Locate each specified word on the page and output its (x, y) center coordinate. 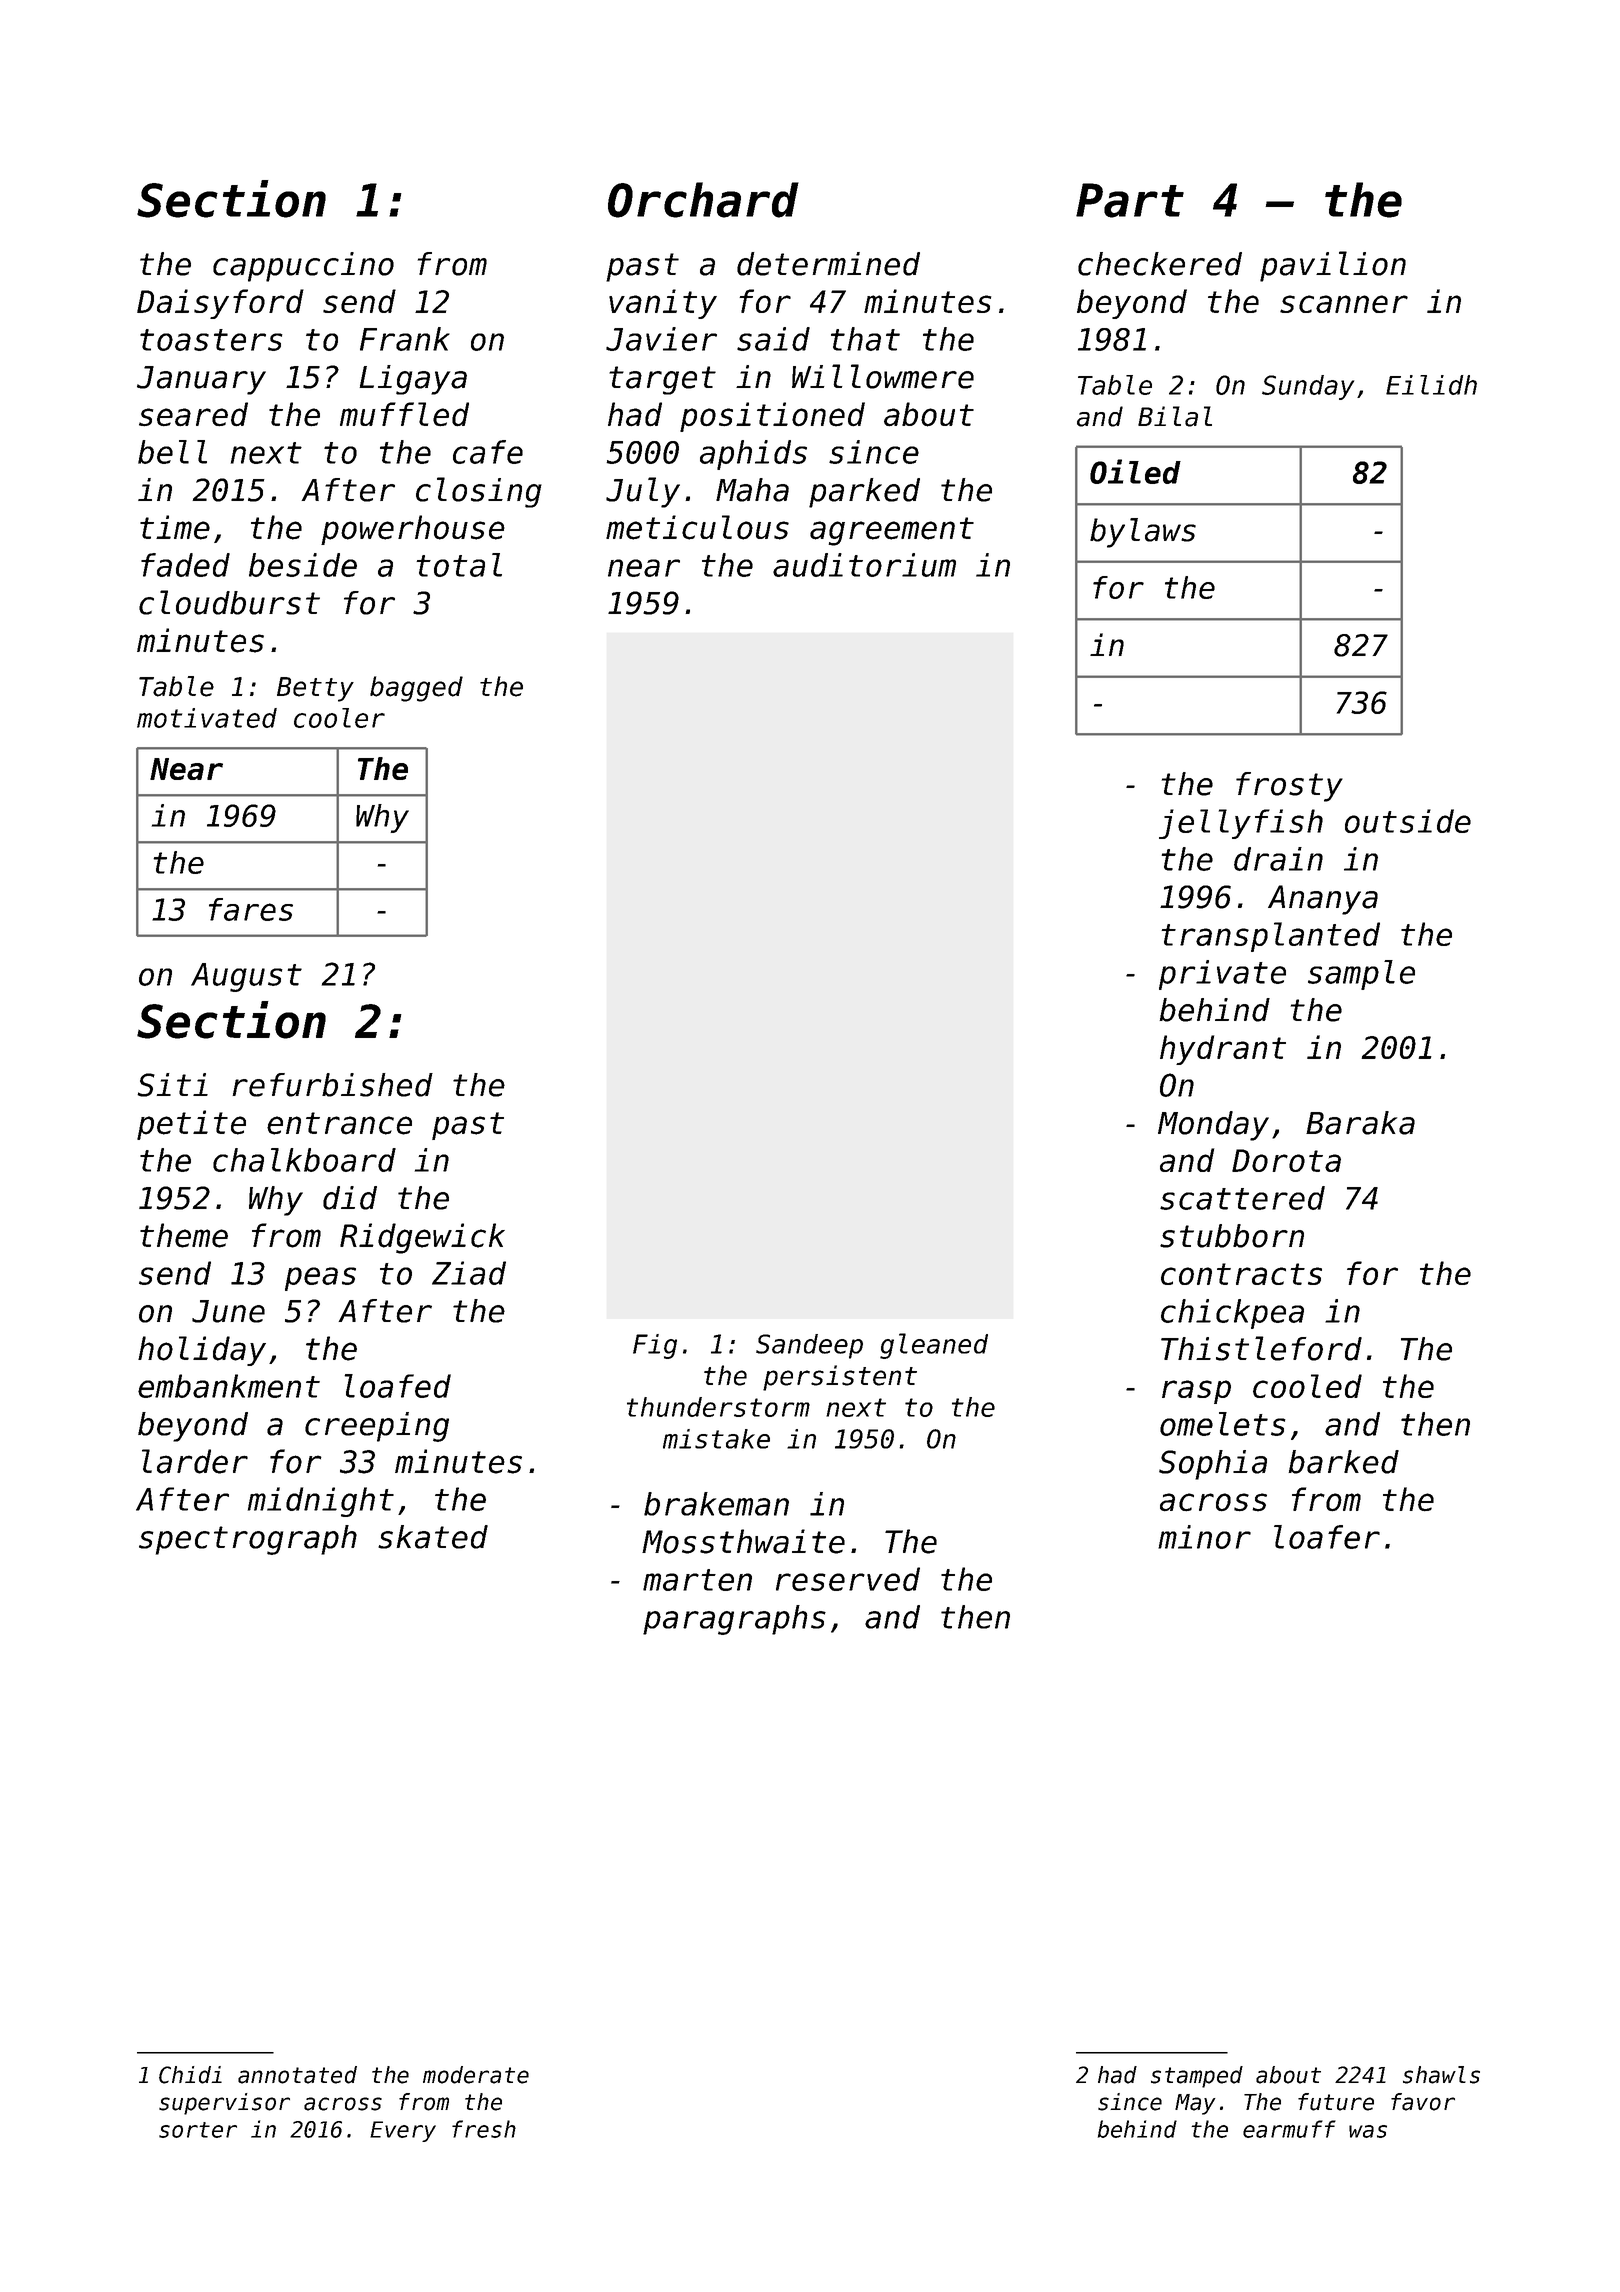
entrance (339, 1123)
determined (828, 264)
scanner (1344, 304)
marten (697, 1580)
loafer (1327, 1537)
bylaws (1143, 533)
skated (433, 1537)
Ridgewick (422, 1238)
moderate (476, 2075)
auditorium (864, 565)
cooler (339, 718)
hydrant (1223, 1050)
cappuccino (303, 267)
